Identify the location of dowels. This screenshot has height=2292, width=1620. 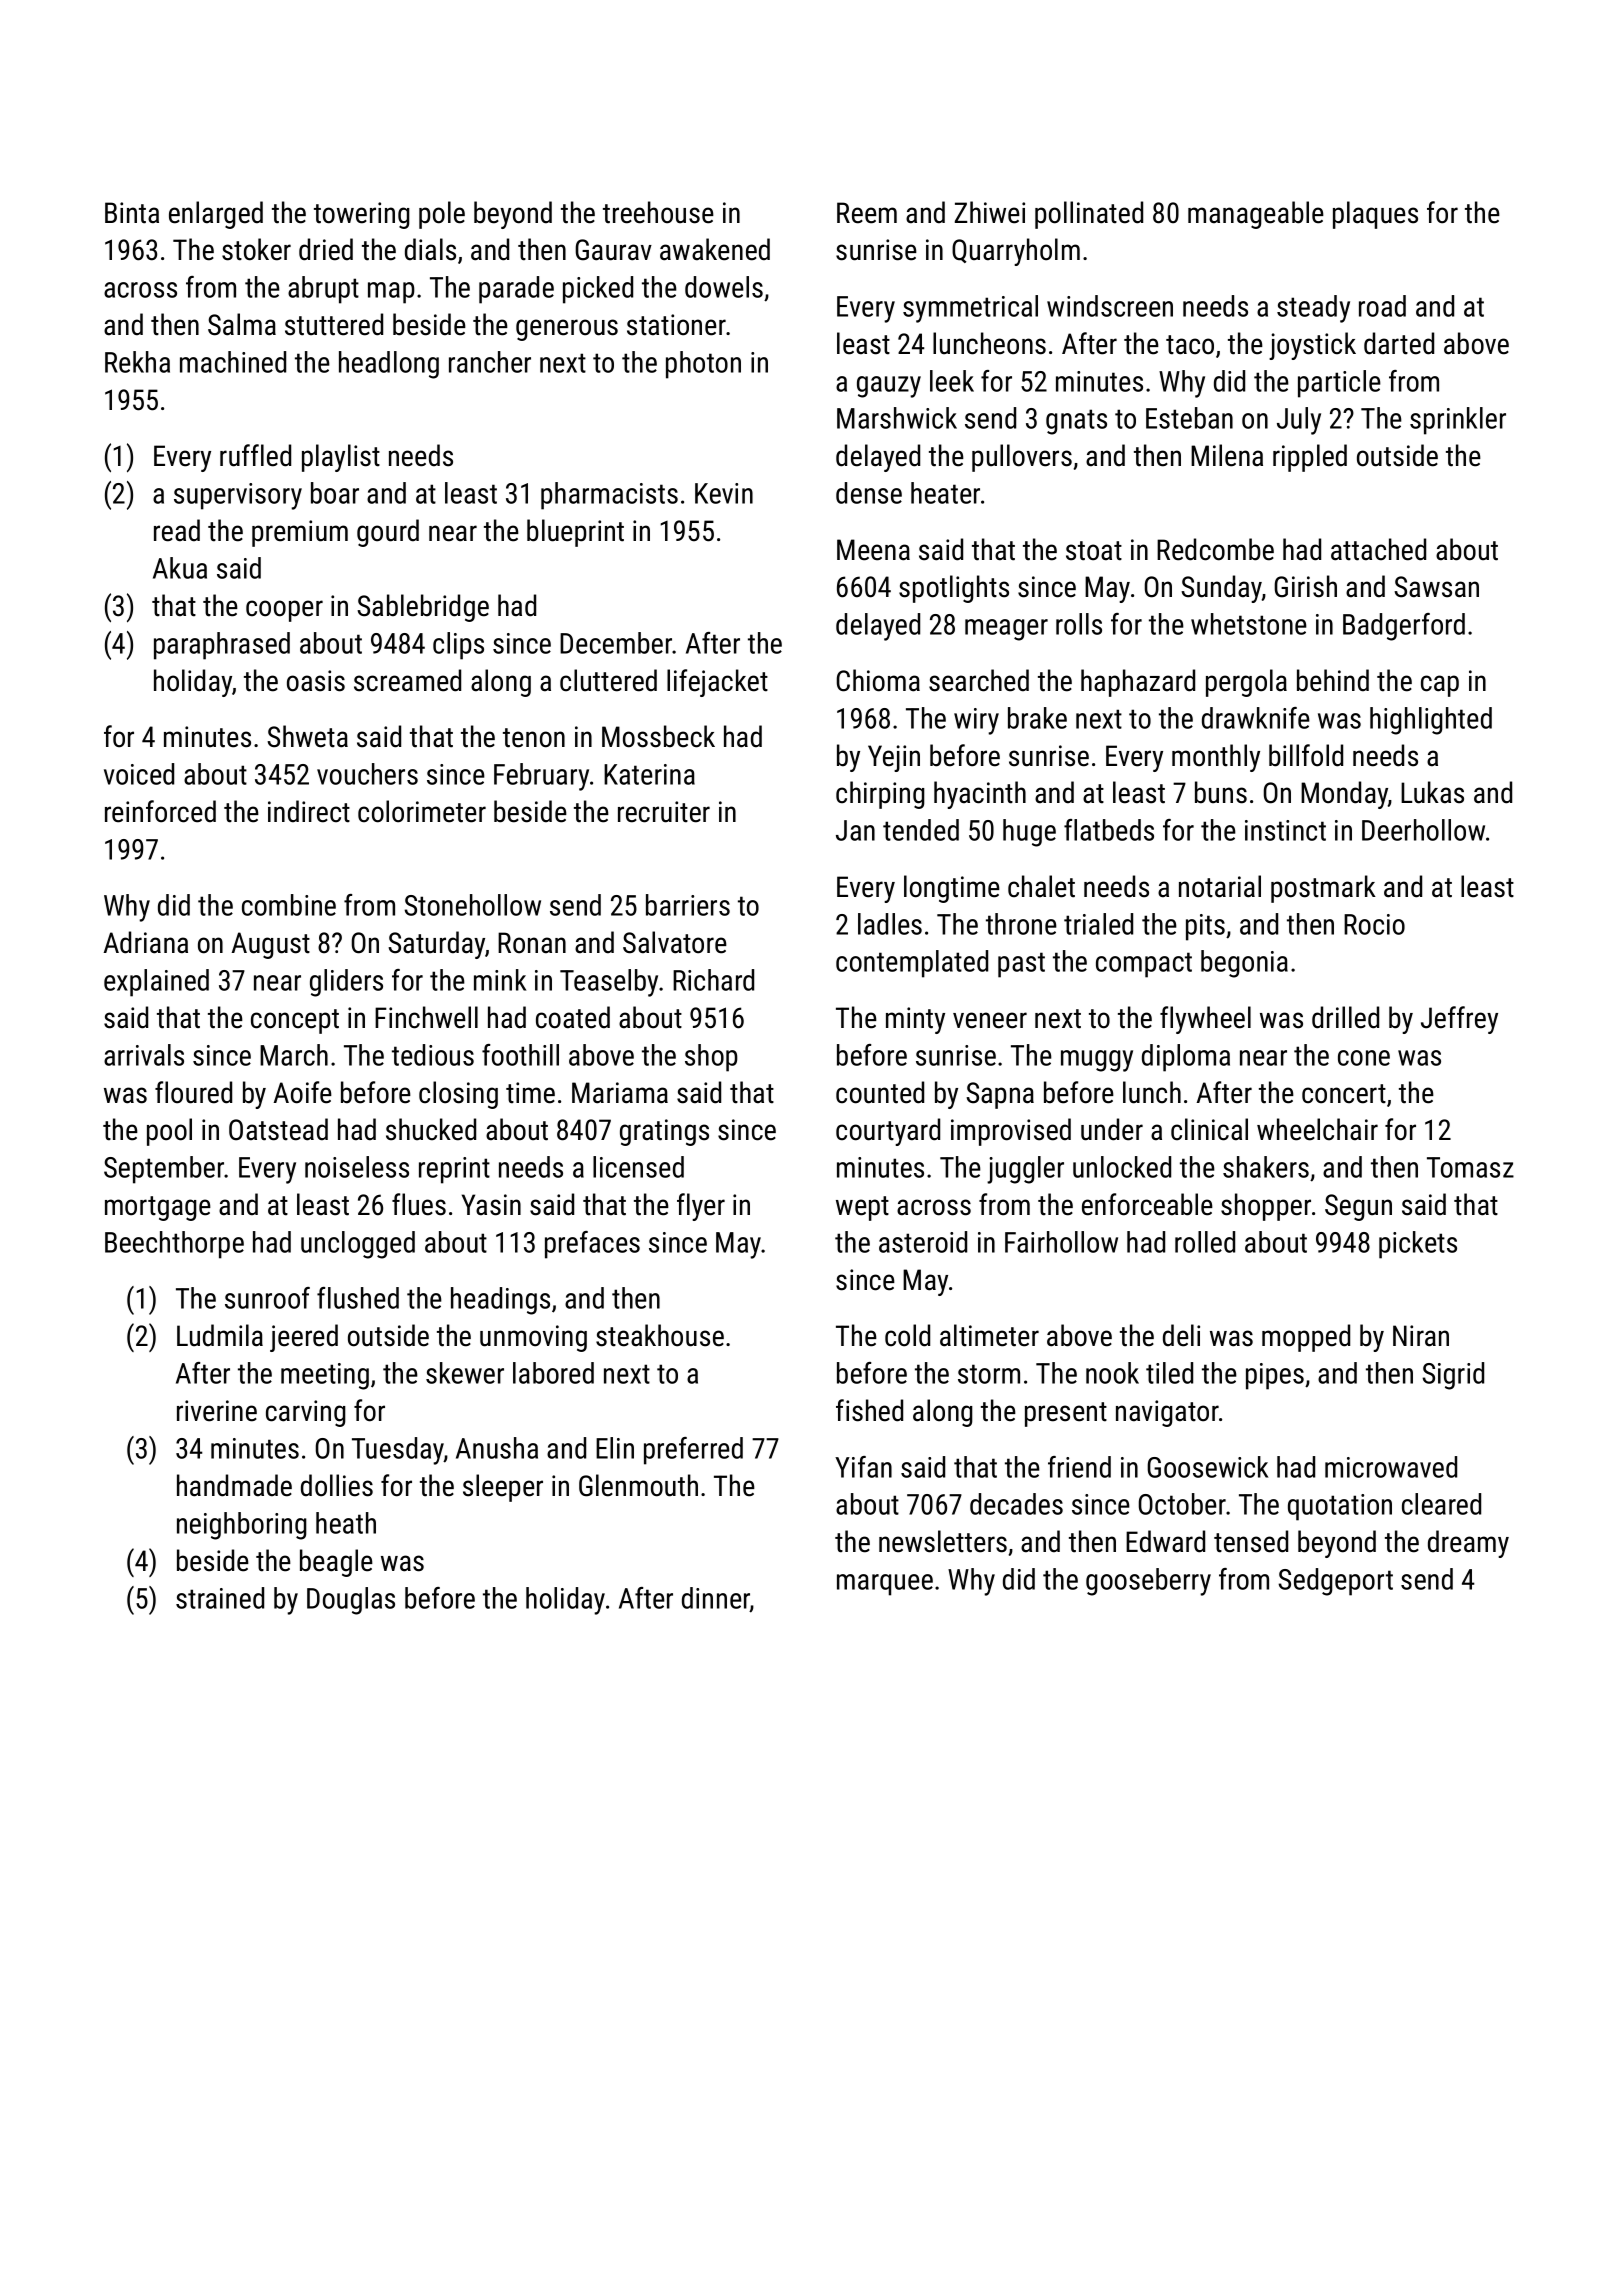
(724, 287).
